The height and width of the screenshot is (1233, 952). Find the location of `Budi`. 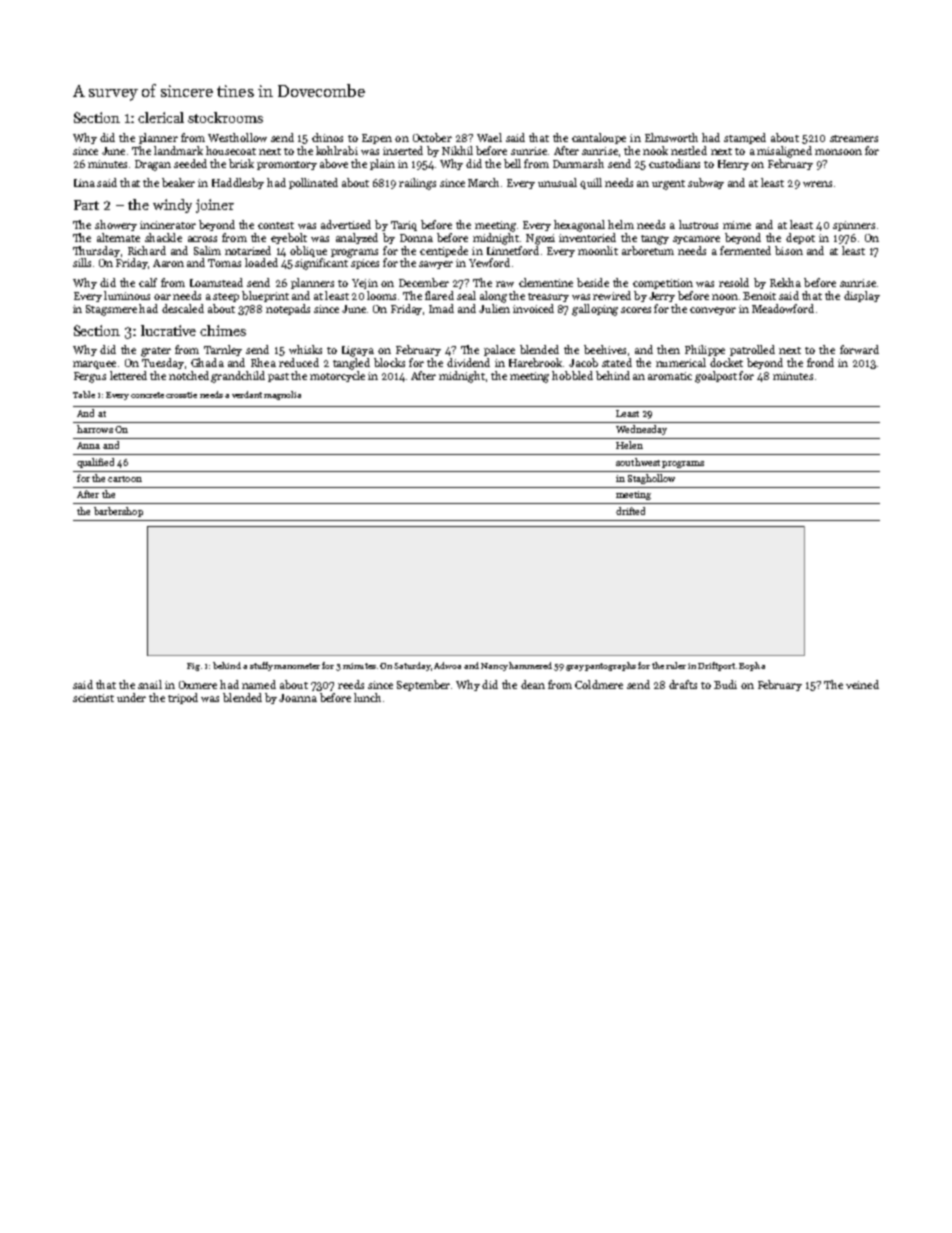

Budi is located at coordinates (725, 684).
